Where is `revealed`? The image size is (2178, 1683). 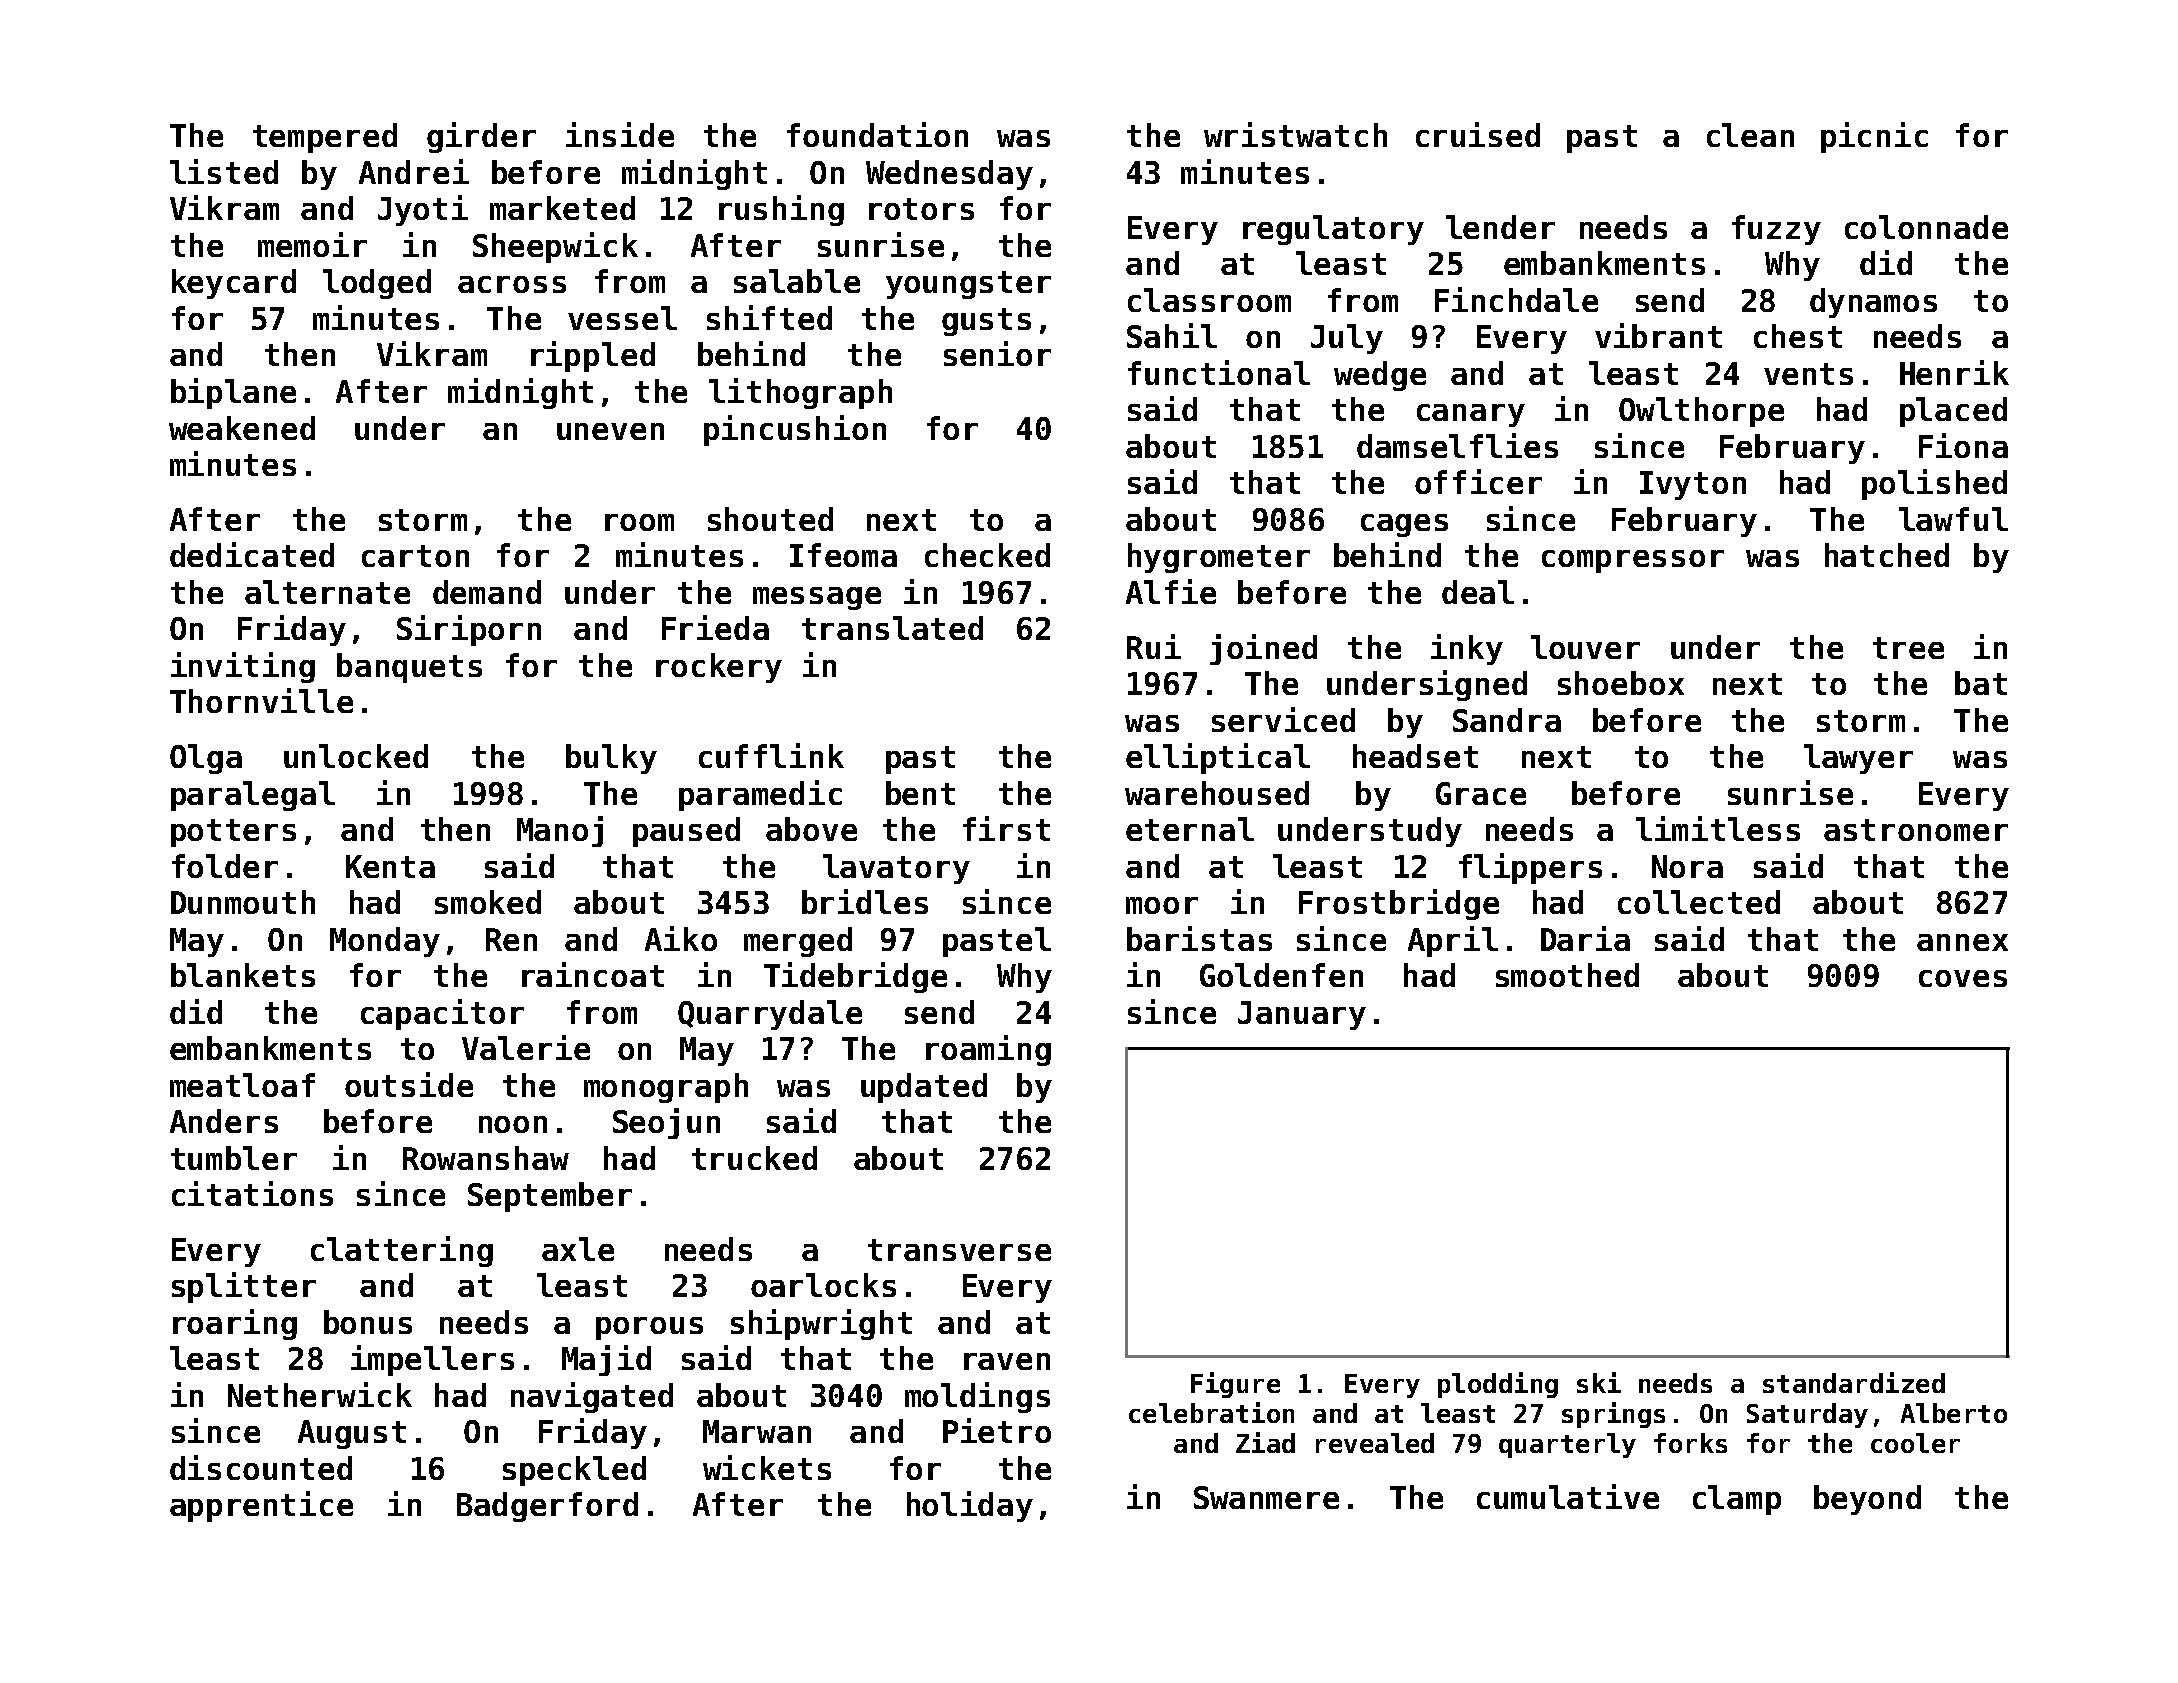
revealed is located at coordinates (1375, 1443).
